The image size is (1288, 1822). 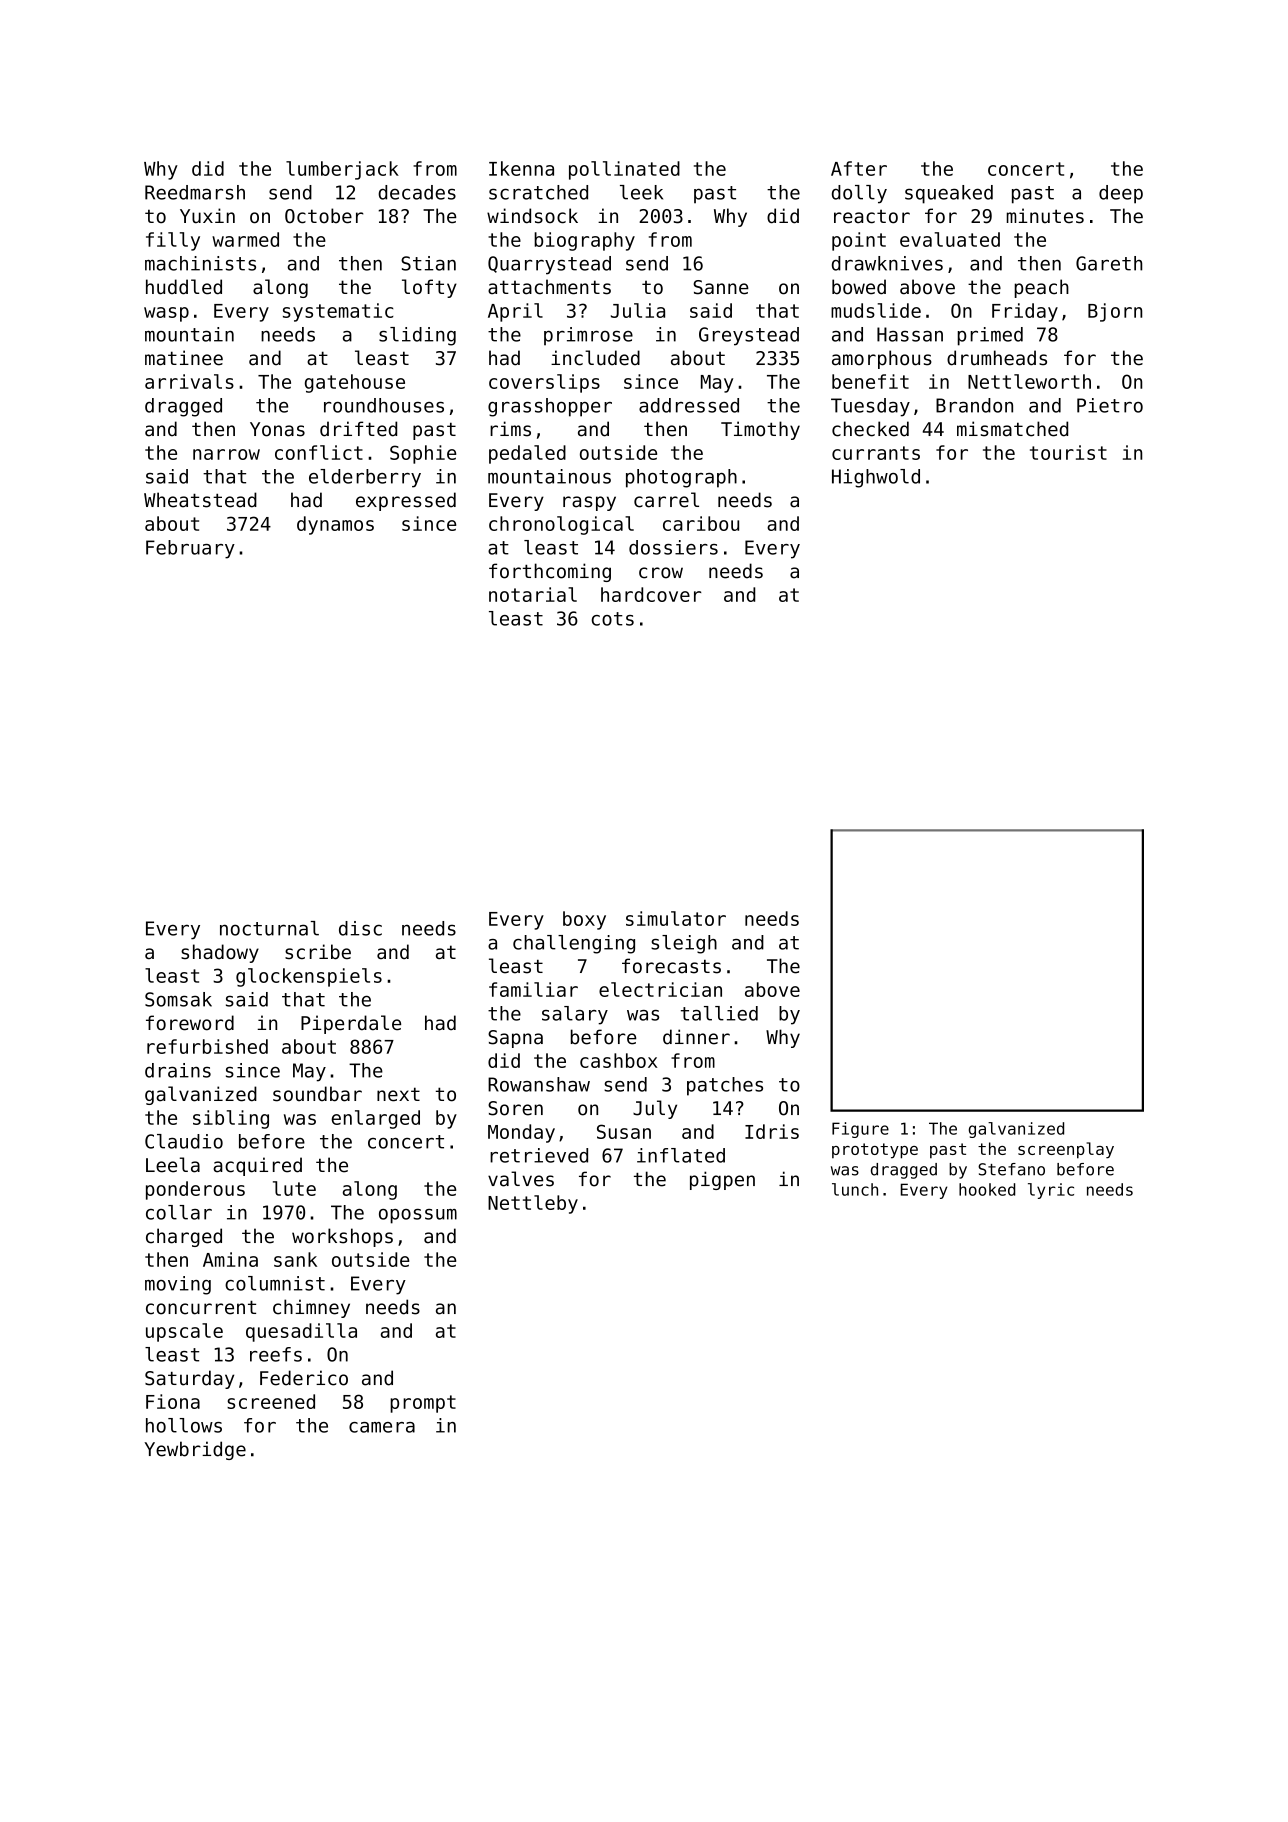 What do you see at coordinates (860, 1130) in the image?
I see `Figure` at bounding box center [860, 1130].
